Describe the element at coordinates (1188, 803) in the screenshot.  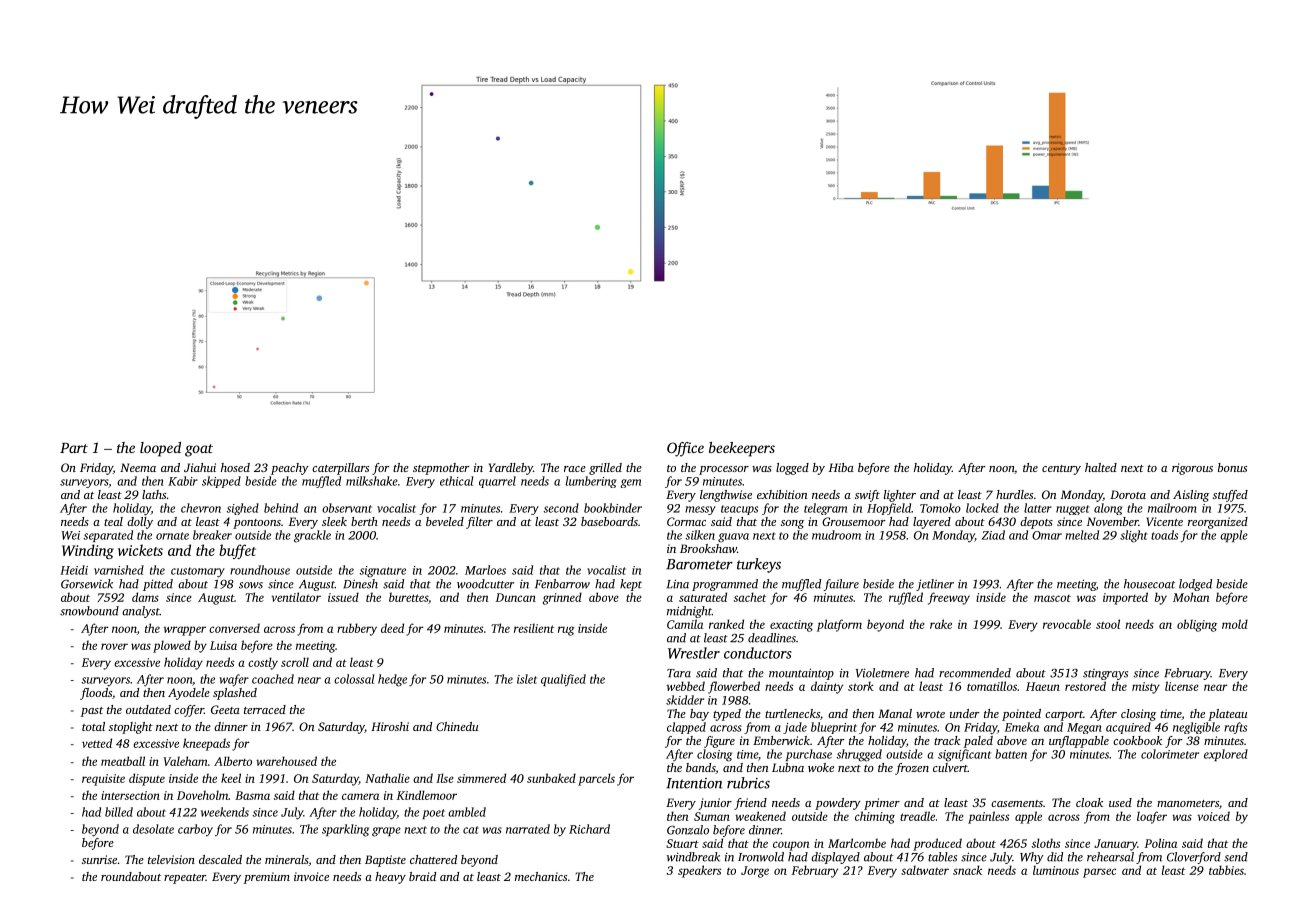
I see `manometers` at that location.
